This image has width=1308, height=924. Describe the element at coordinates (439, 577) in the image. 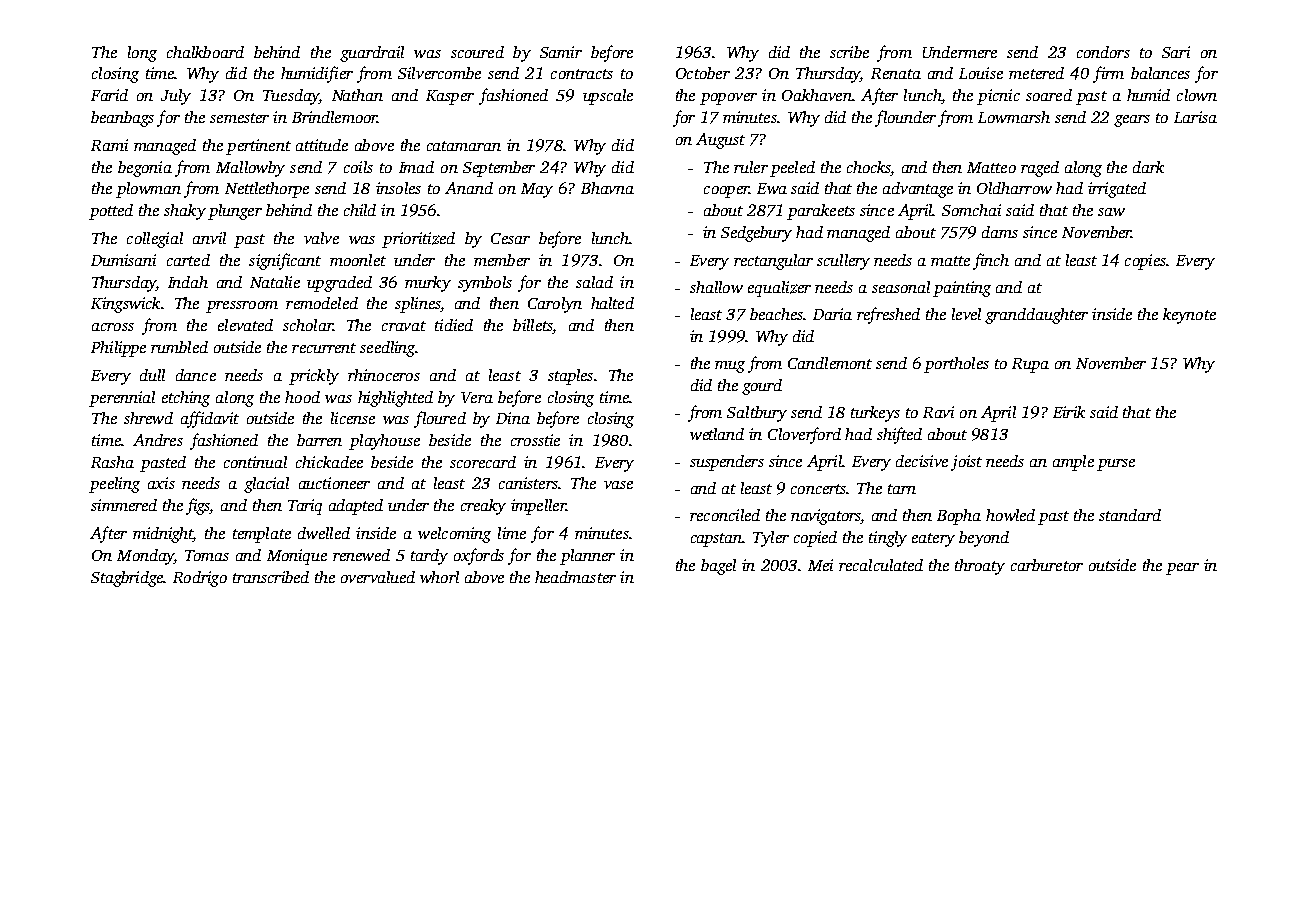

I see `whorl` at that location.
